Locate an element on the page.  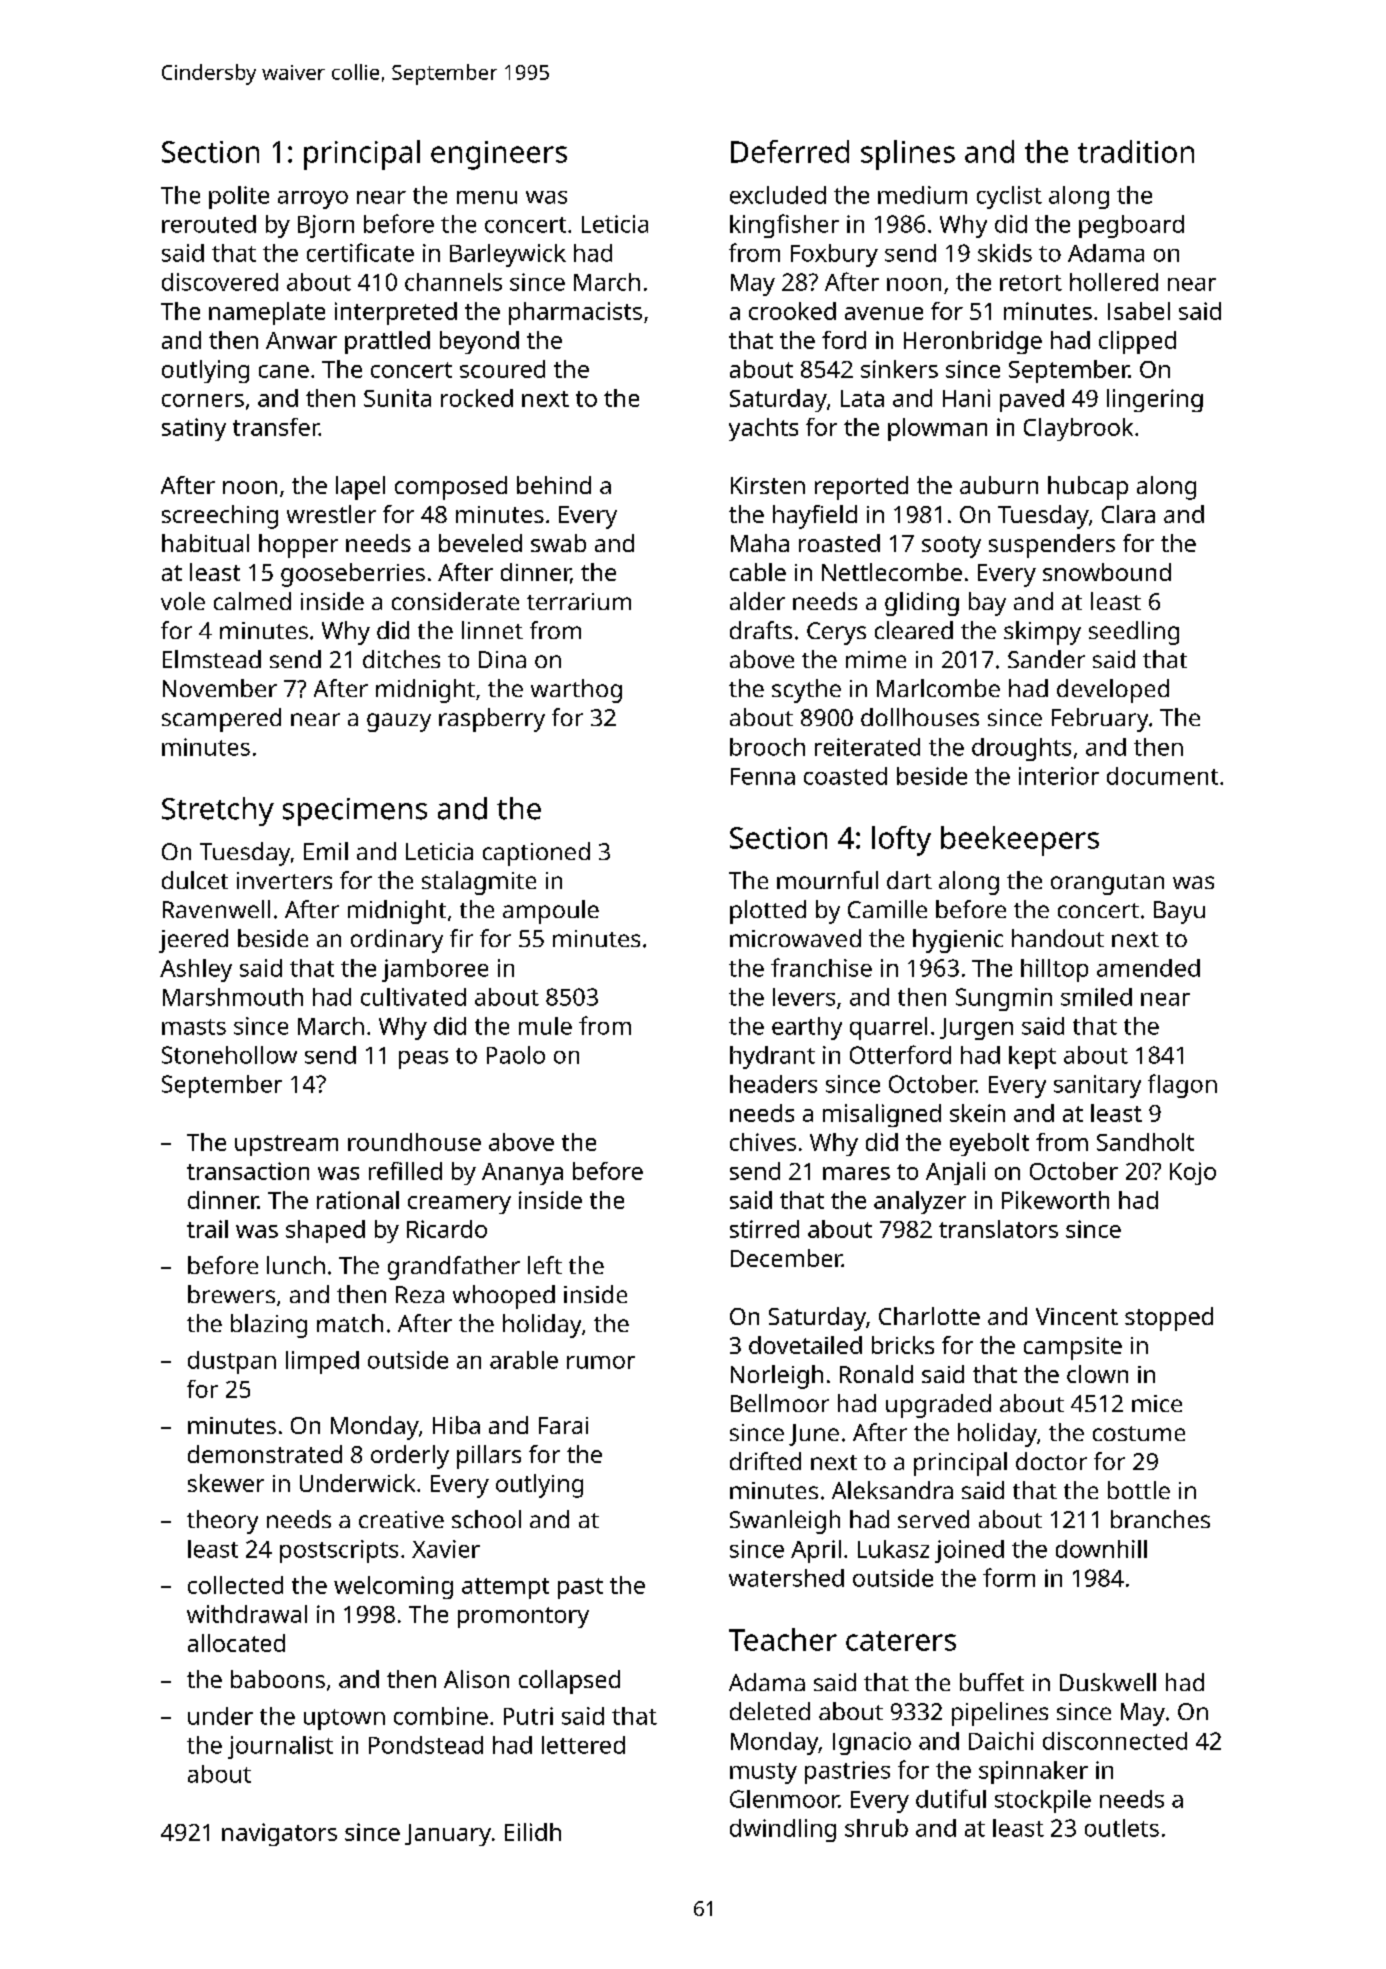
limped is located at coordinates (322, 1362).
